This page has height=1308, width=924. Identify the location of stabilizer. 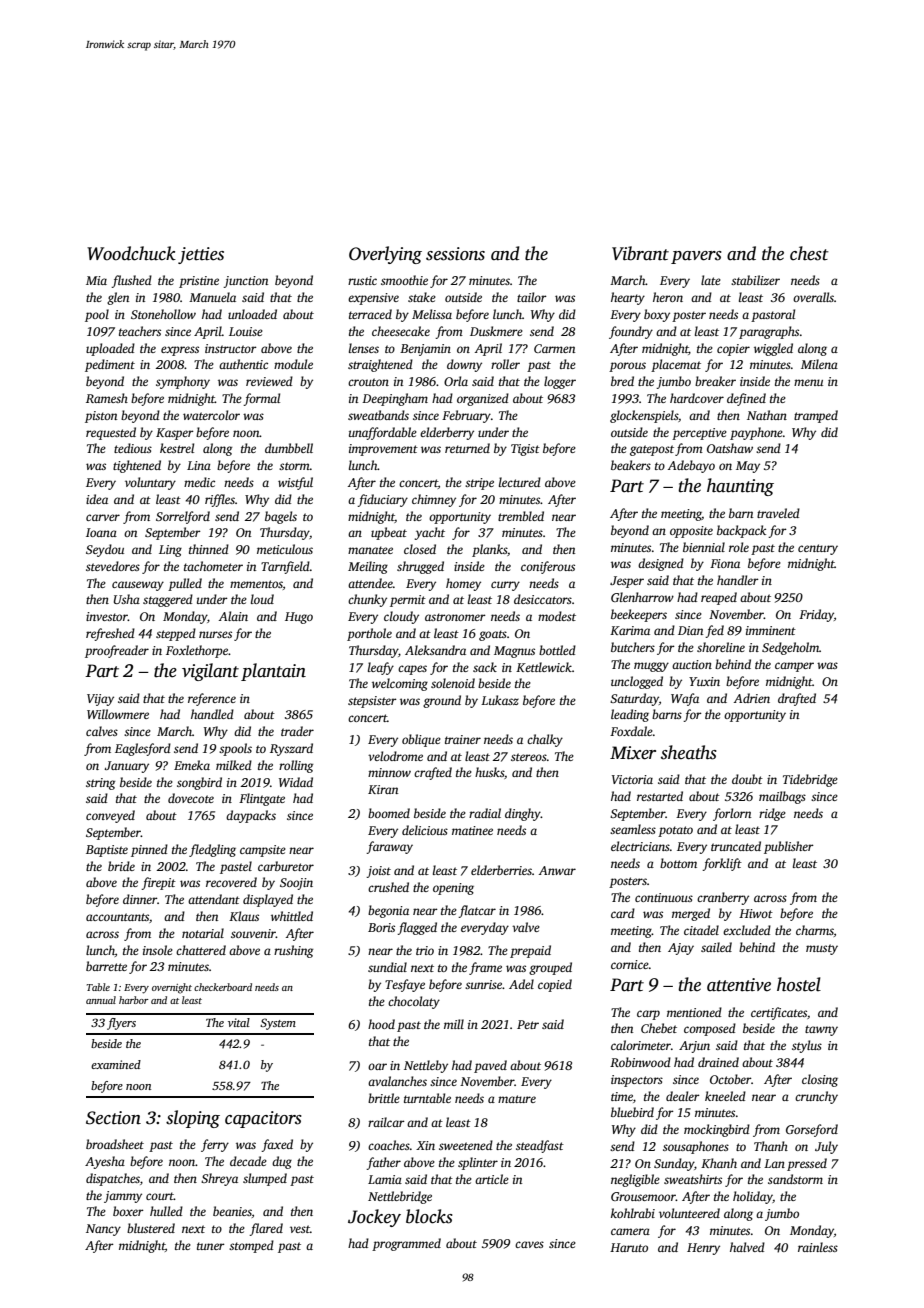
(755, 280).
